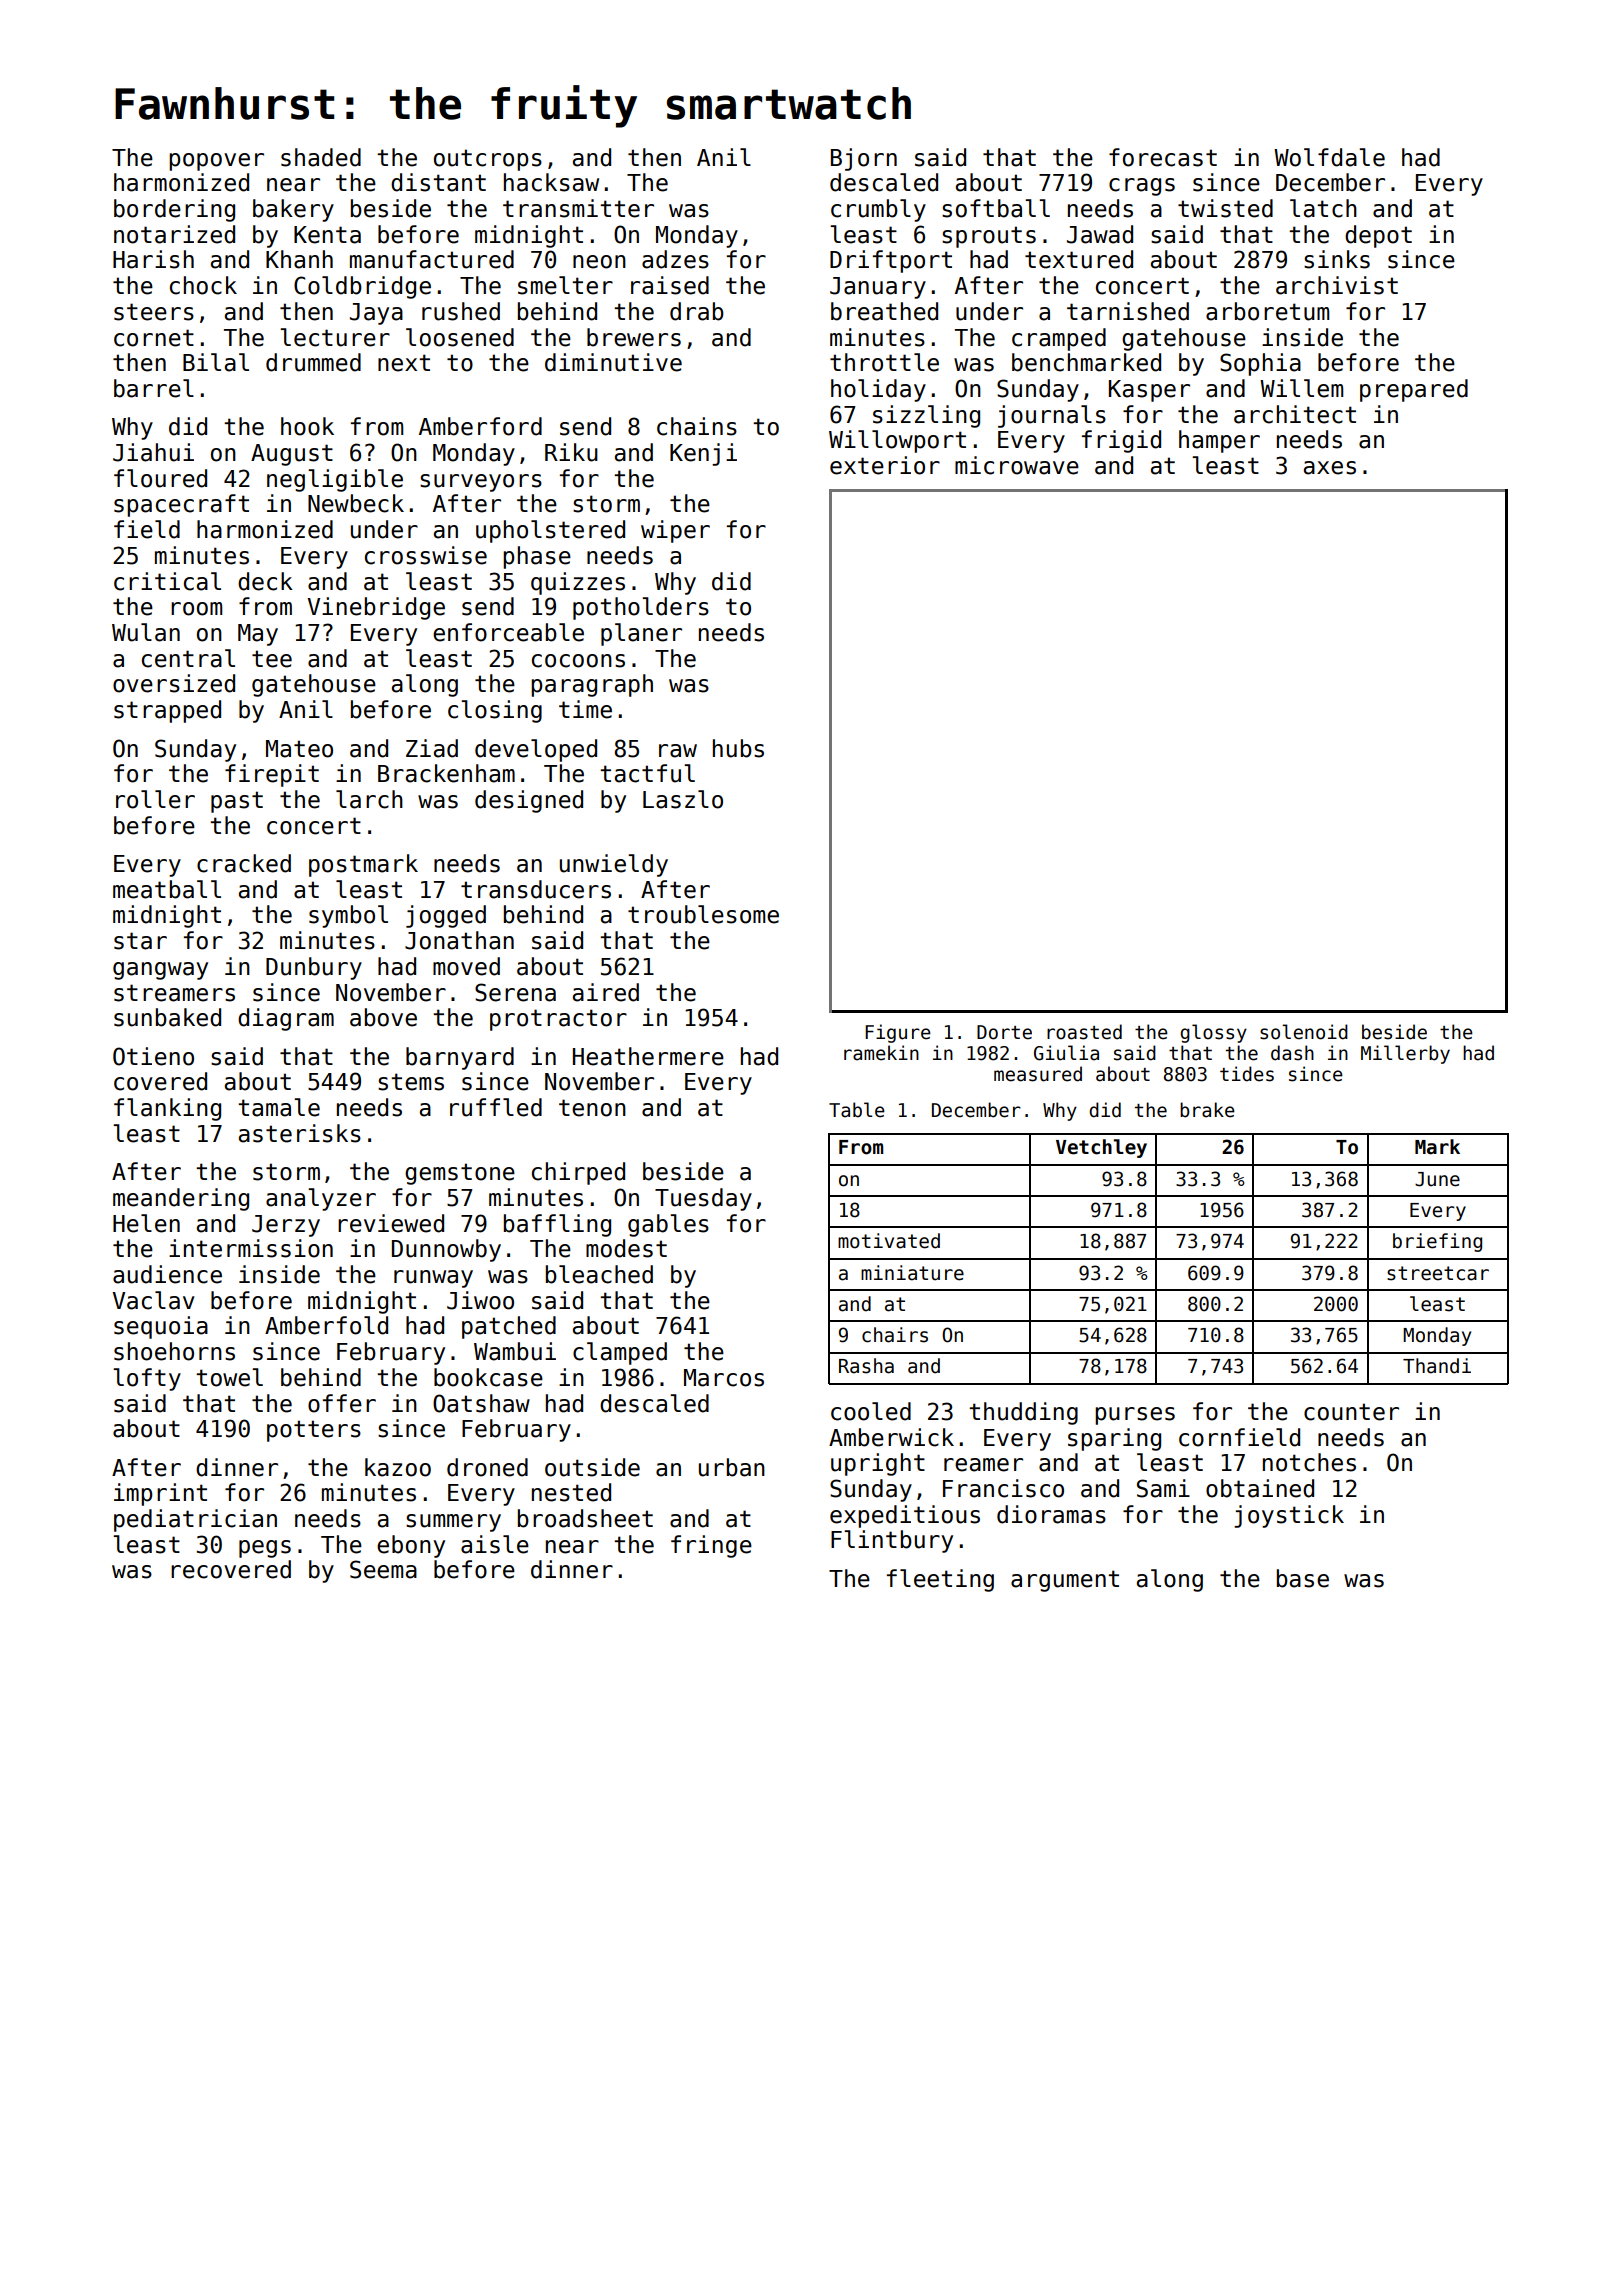 This image has height=2292, width=1620. What do you see at coordinates (1405, 1054) in the image?
I see `Millerby` at bounding box center [1405, 1054].
